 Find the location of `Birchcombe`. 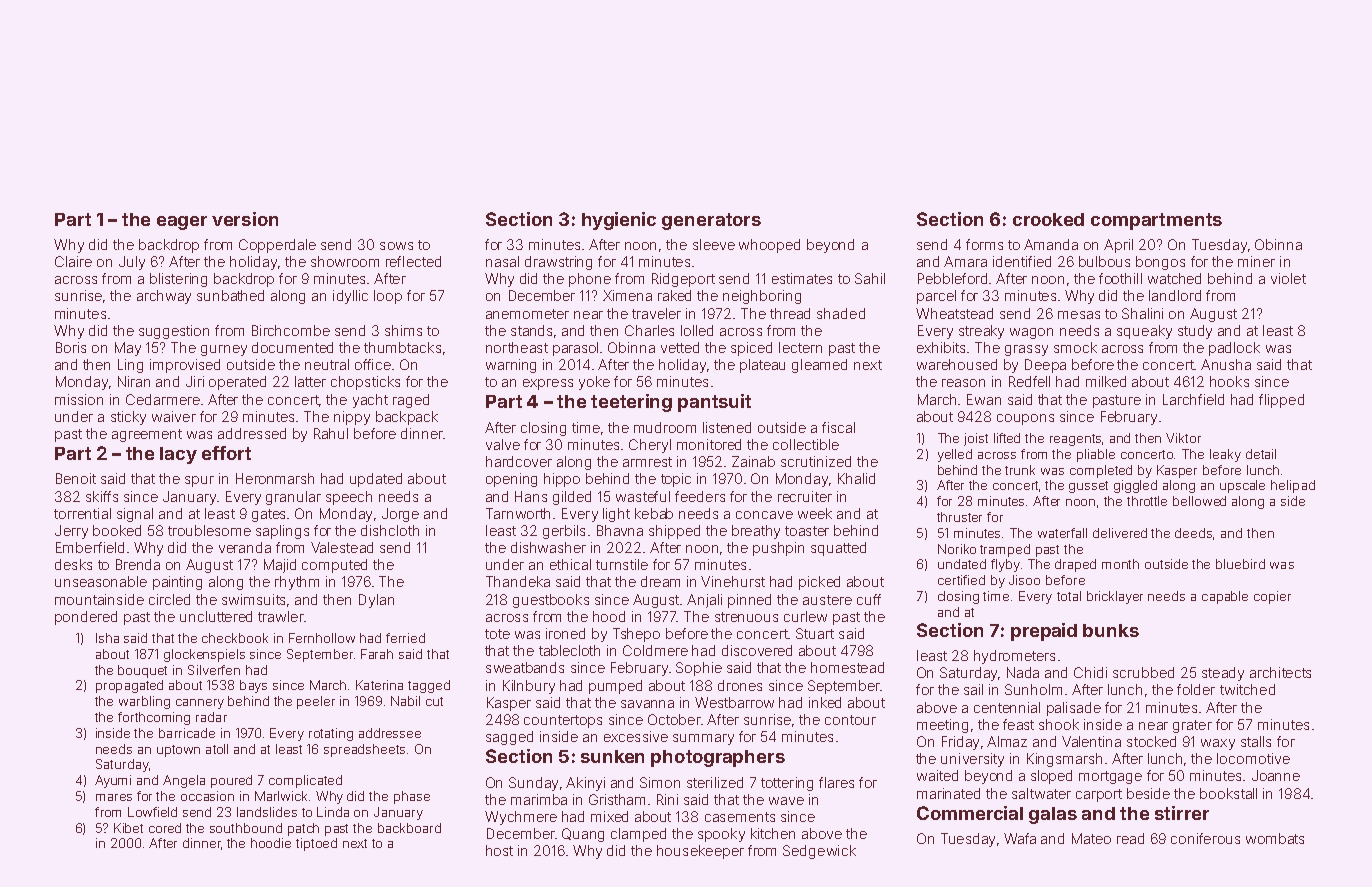

Birchcombe is located at coordinates (291, 330).
